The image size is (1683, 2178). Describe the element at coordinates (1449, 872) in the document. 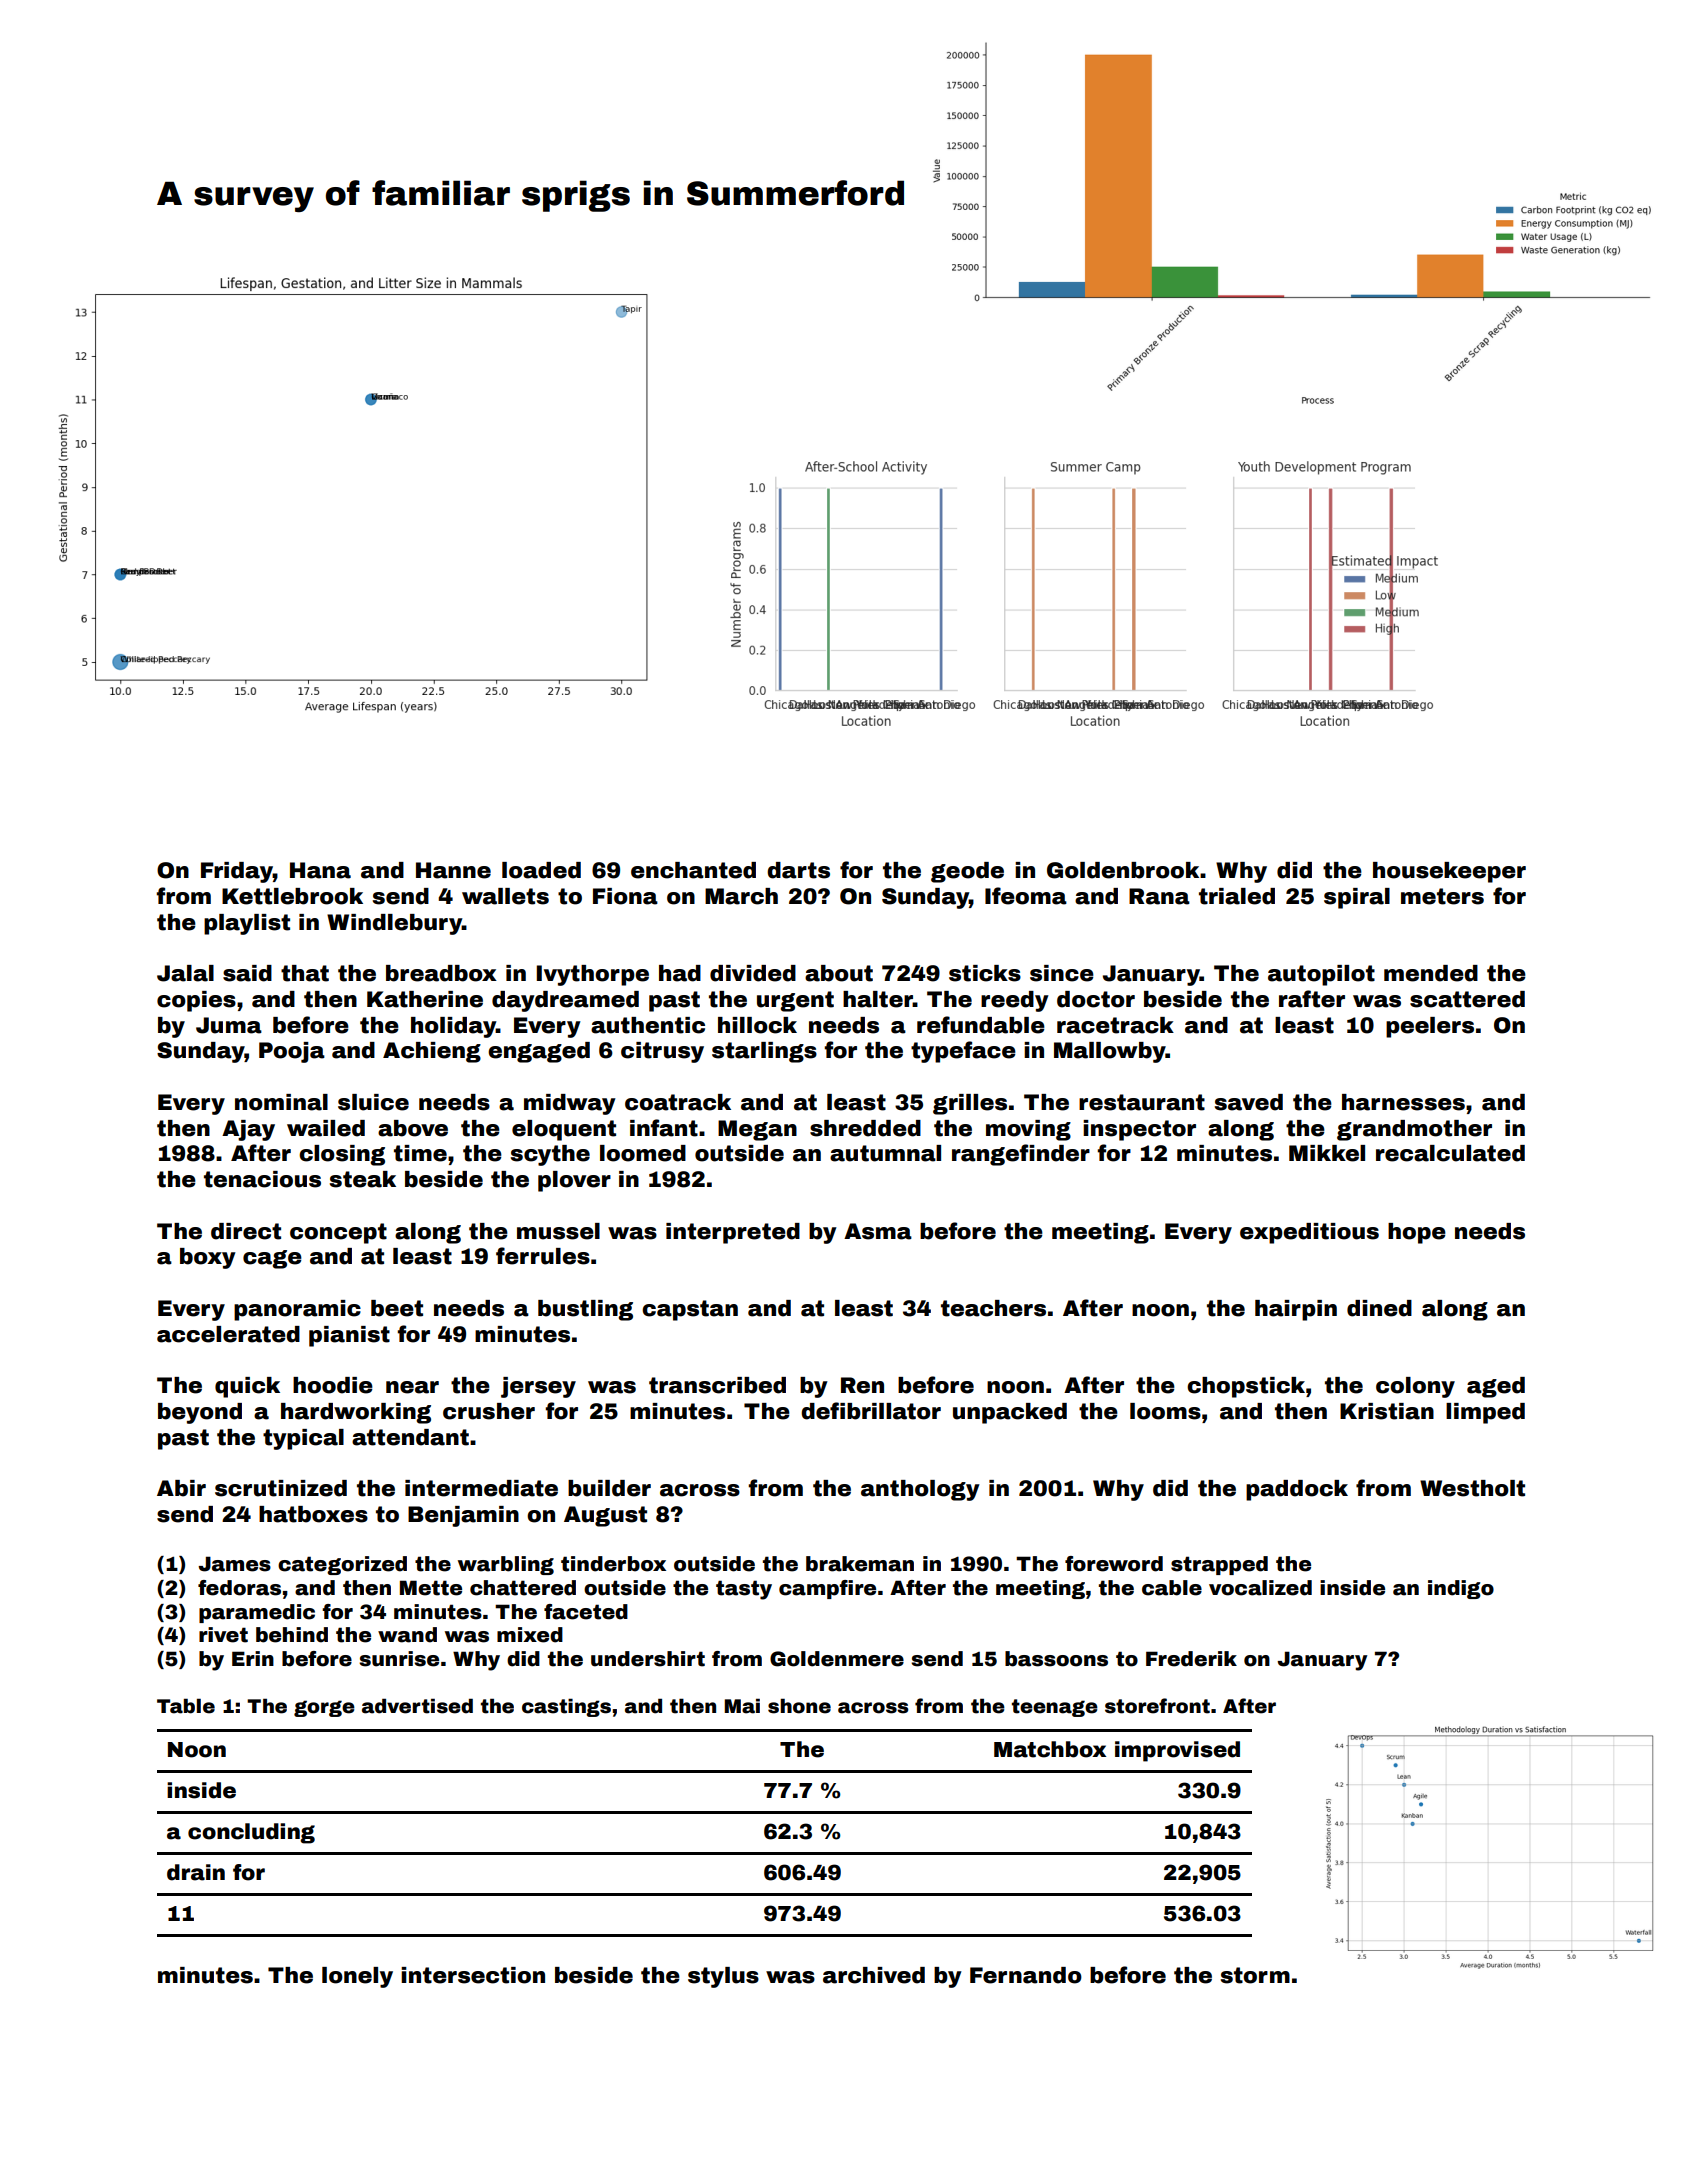

I see `housekeeper` at that location.
